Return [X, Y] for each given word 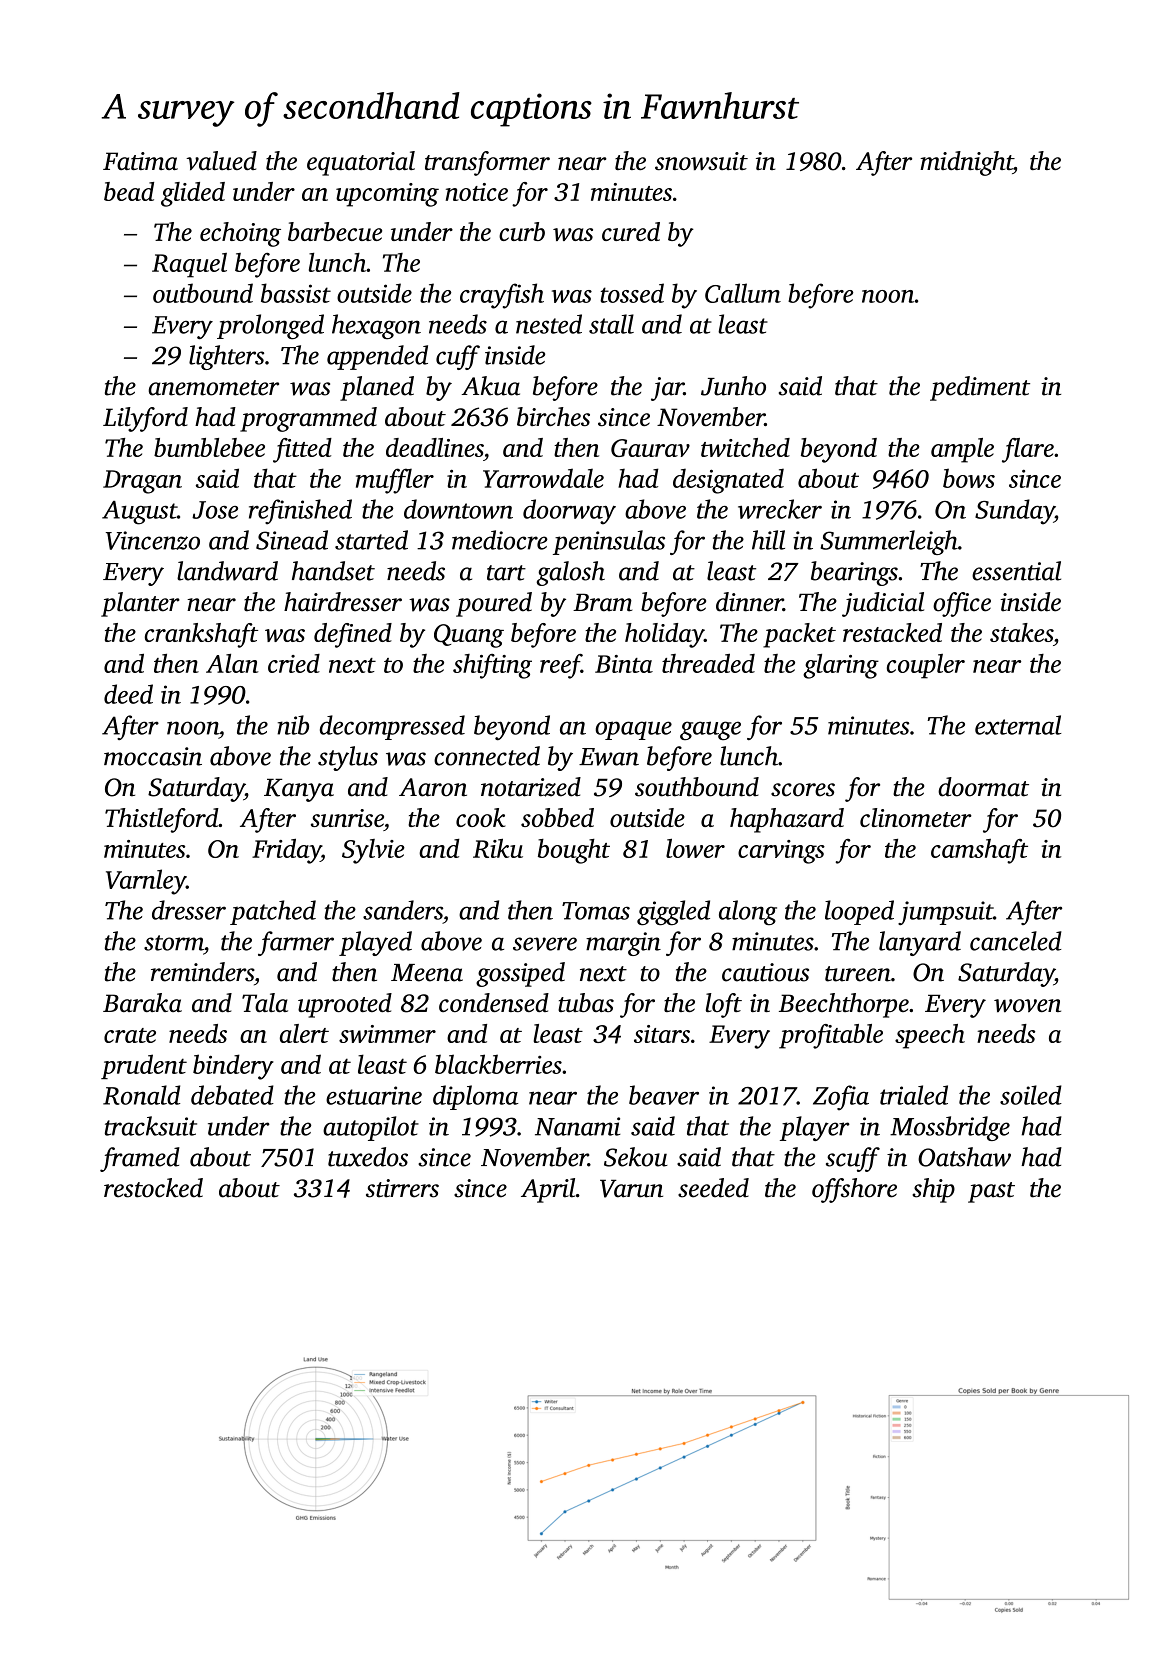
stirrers [402, 1188]
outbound [203, 293]
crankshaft [201, 635]
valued [221, 161]
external [1018, 725]
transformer [487, 163]
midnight [966, 163]
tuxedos [368, 1157]
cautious [765, 972]
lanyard [920, 943]
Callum [743, 293]
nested [549, 324]
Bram [602, 603]
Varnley [146, 882]
